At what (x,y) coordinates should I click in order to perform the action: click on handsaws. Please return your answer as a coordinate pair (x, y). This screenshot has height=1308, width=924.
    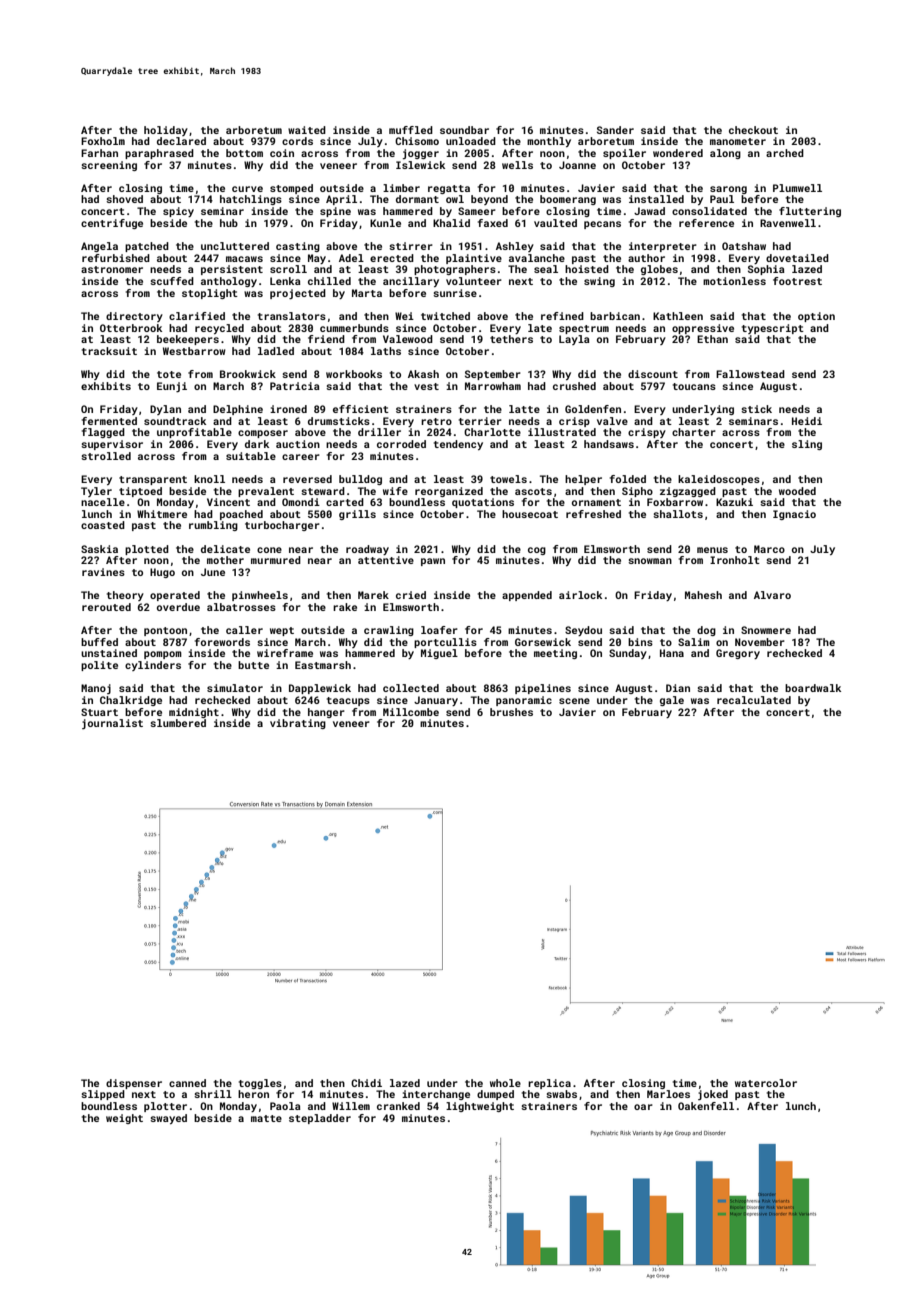
    Looking at the image, I should click on (609, 444).
